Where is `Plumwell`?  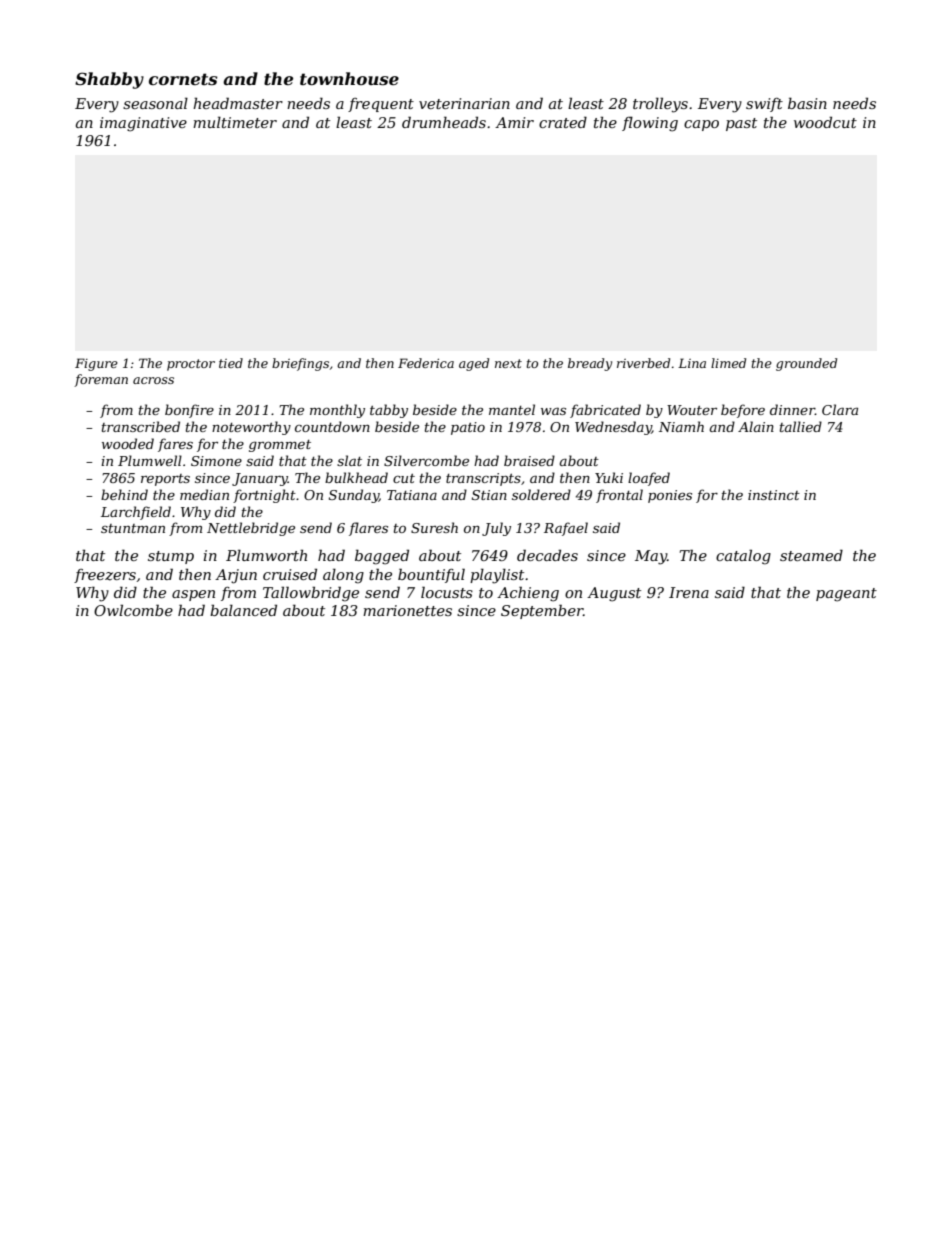 Plumwell is located at coordinates (150, 460).
